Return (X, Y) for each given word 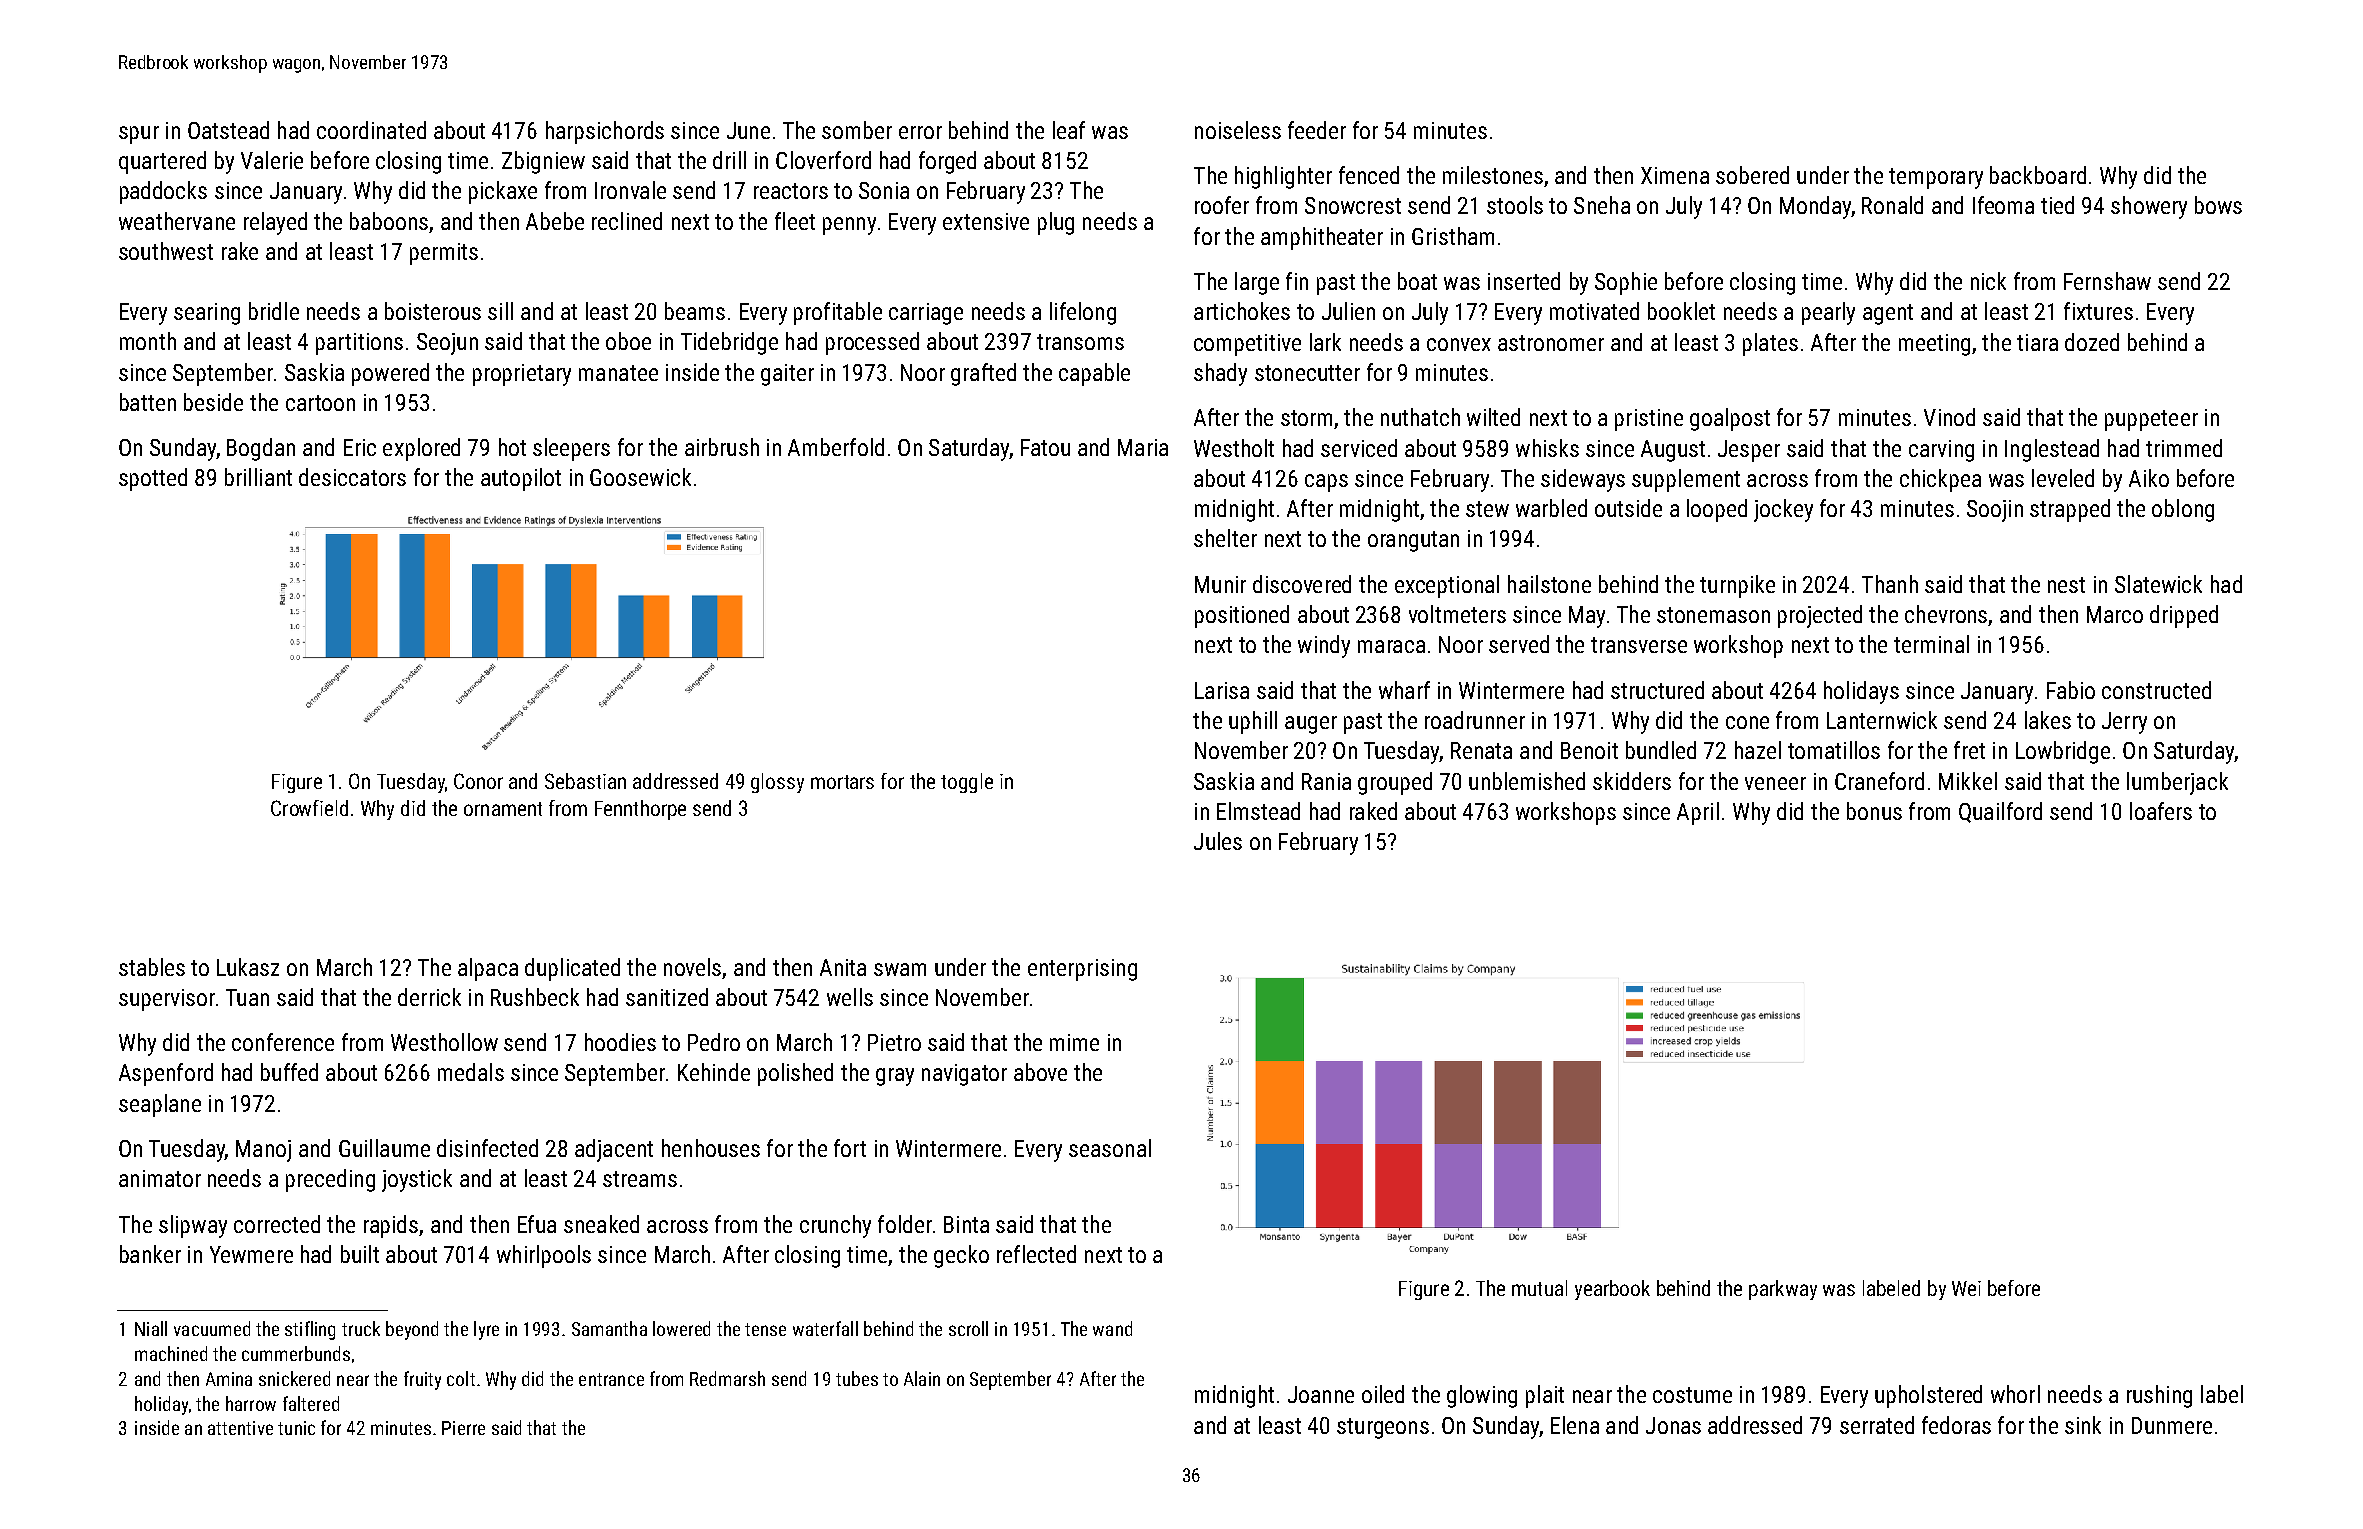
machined (171, 1353)
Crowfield (309, 808)
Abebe (555, 221)
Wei (1966, 1288)
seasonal (1110, 1148)
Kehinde (714, 1072)
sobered (1752, 175)
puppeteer (2151, 420)
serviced (1359, 448)
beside (213, 402)
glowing (1482, 1396)
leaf (1069, 130)
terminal (1931, 644)
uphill (1253, 722)
